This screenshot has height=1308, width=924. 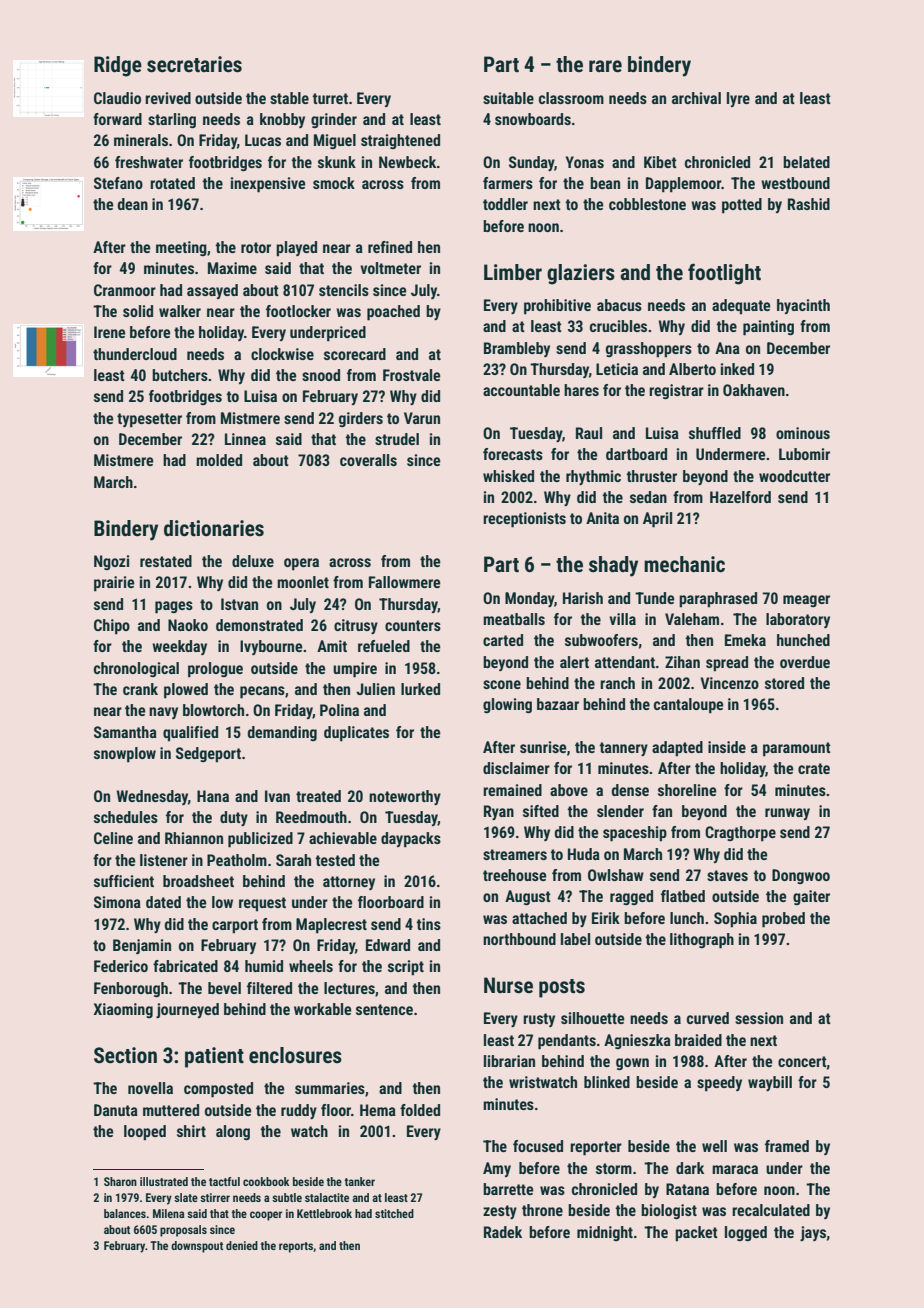 I want to click on Frostvale, so click(x=412, y=375).
